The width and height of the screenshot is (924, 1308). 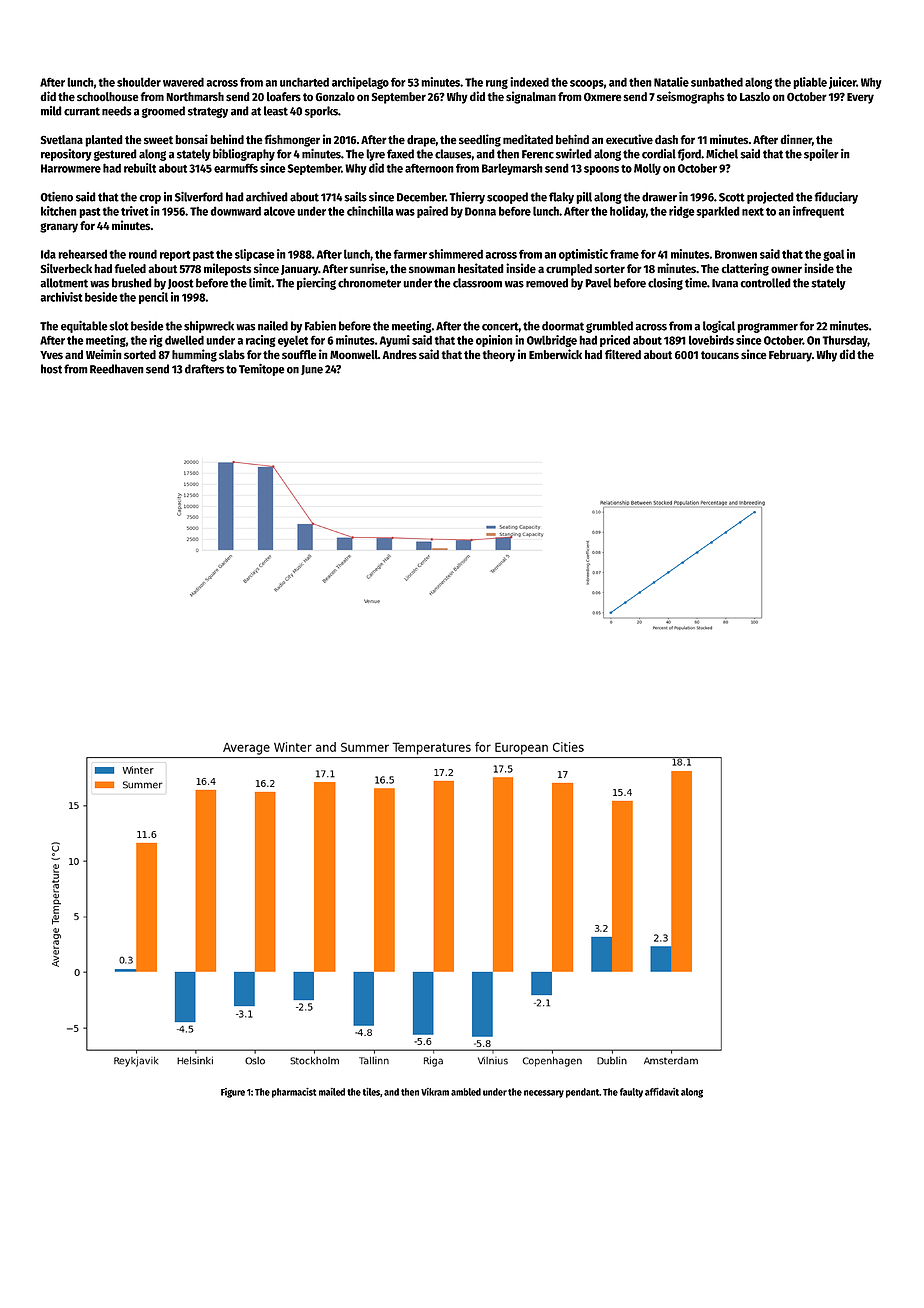 What do you see at coordinates (294, 1093) in the screenshot?
I see `pharmacist` at bounding box center [294, 1093].
